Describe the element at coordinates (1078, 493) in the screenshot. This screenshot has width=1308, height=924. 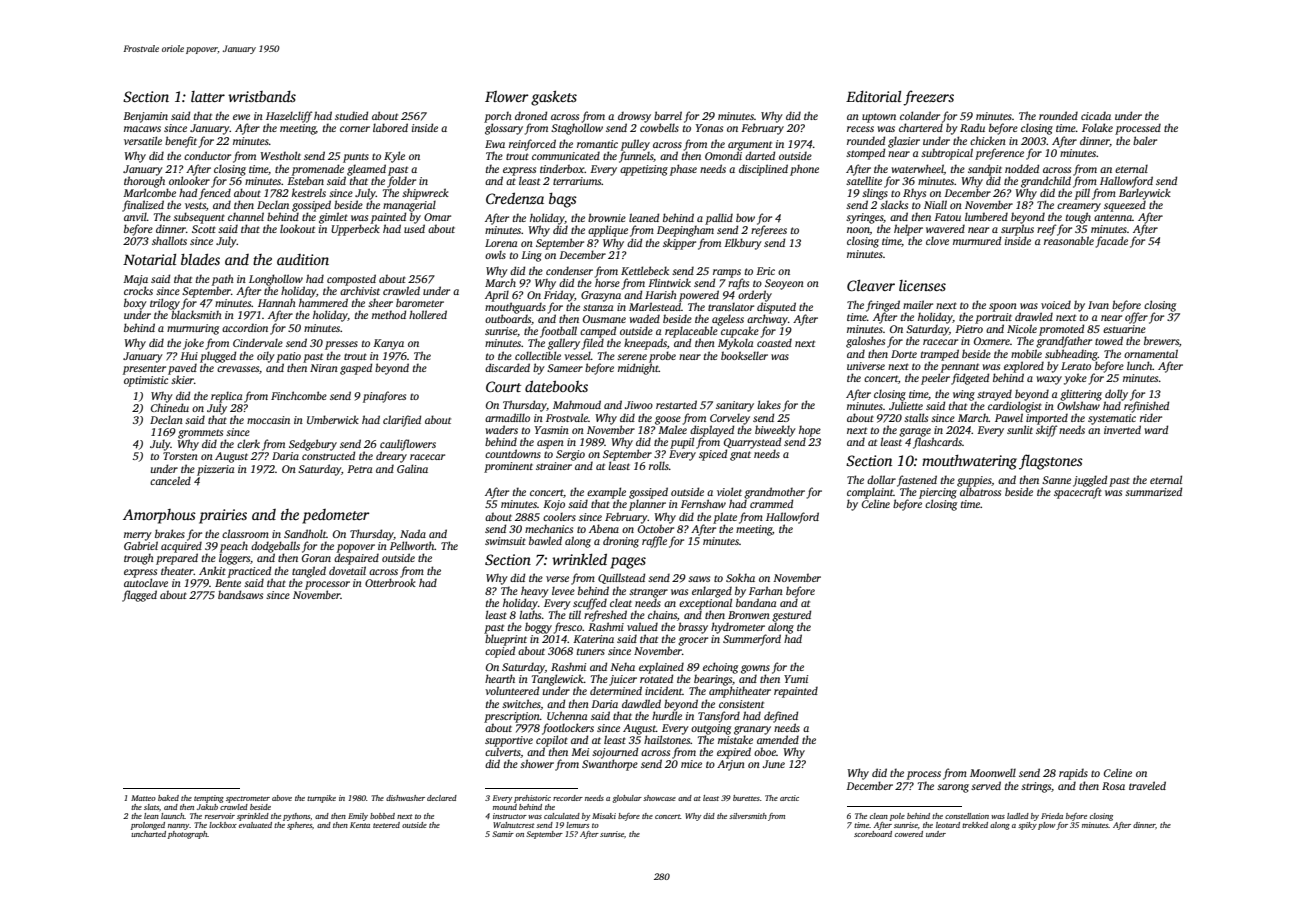
I see `spacecraft` at that location.
